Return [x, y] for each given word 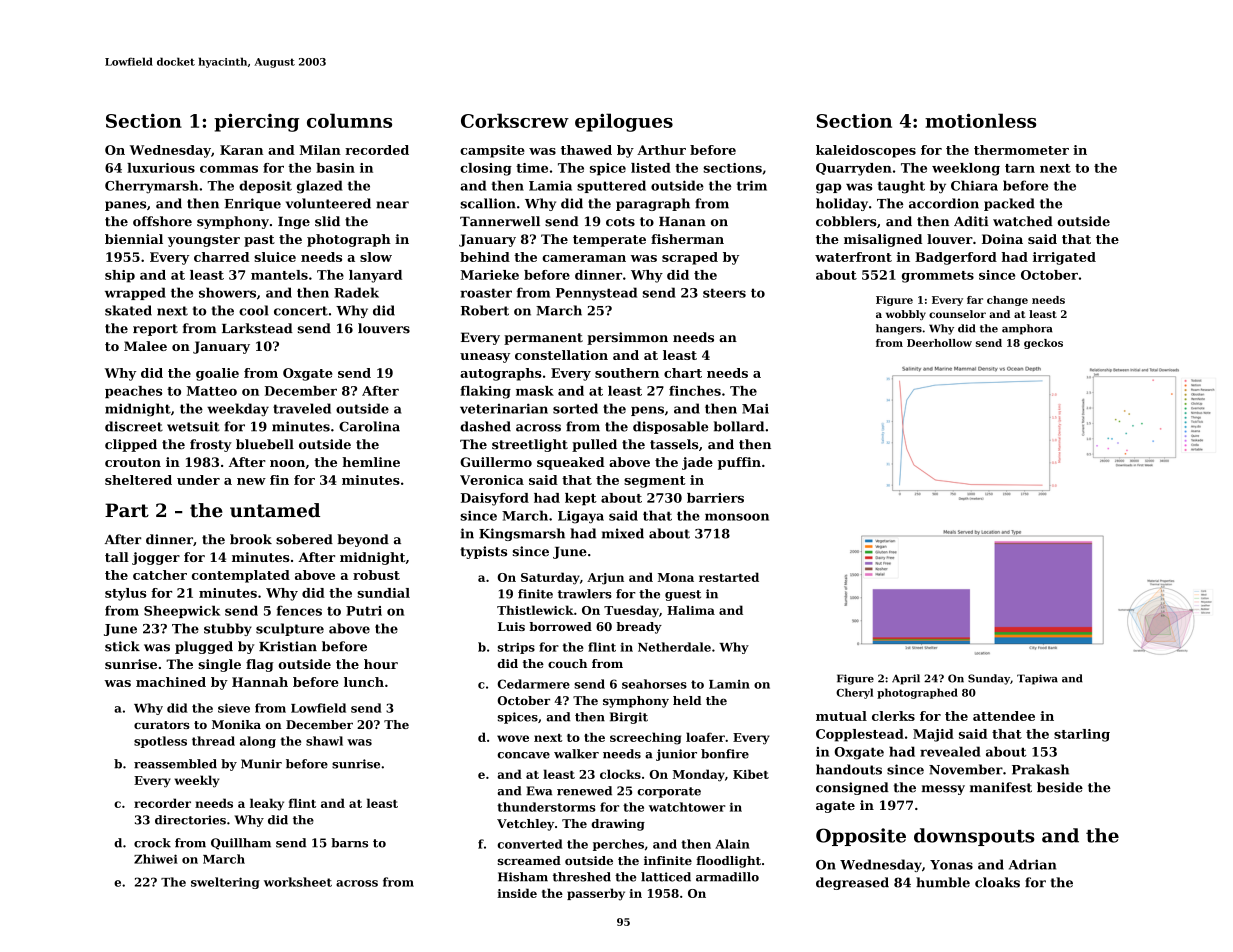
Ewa [539, 791]
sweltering [225, 883]
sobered [304, 539]
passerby [596, 894]
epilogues [624, 122]
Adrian [1032, 864]
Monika [236, 724]
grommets [938, 277]
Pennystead [596, 294]
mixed [623, 533]
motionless [980, 120]
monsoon [737, 517]
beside [1060, 787]
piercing [256, 122]
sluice [275, 257]
